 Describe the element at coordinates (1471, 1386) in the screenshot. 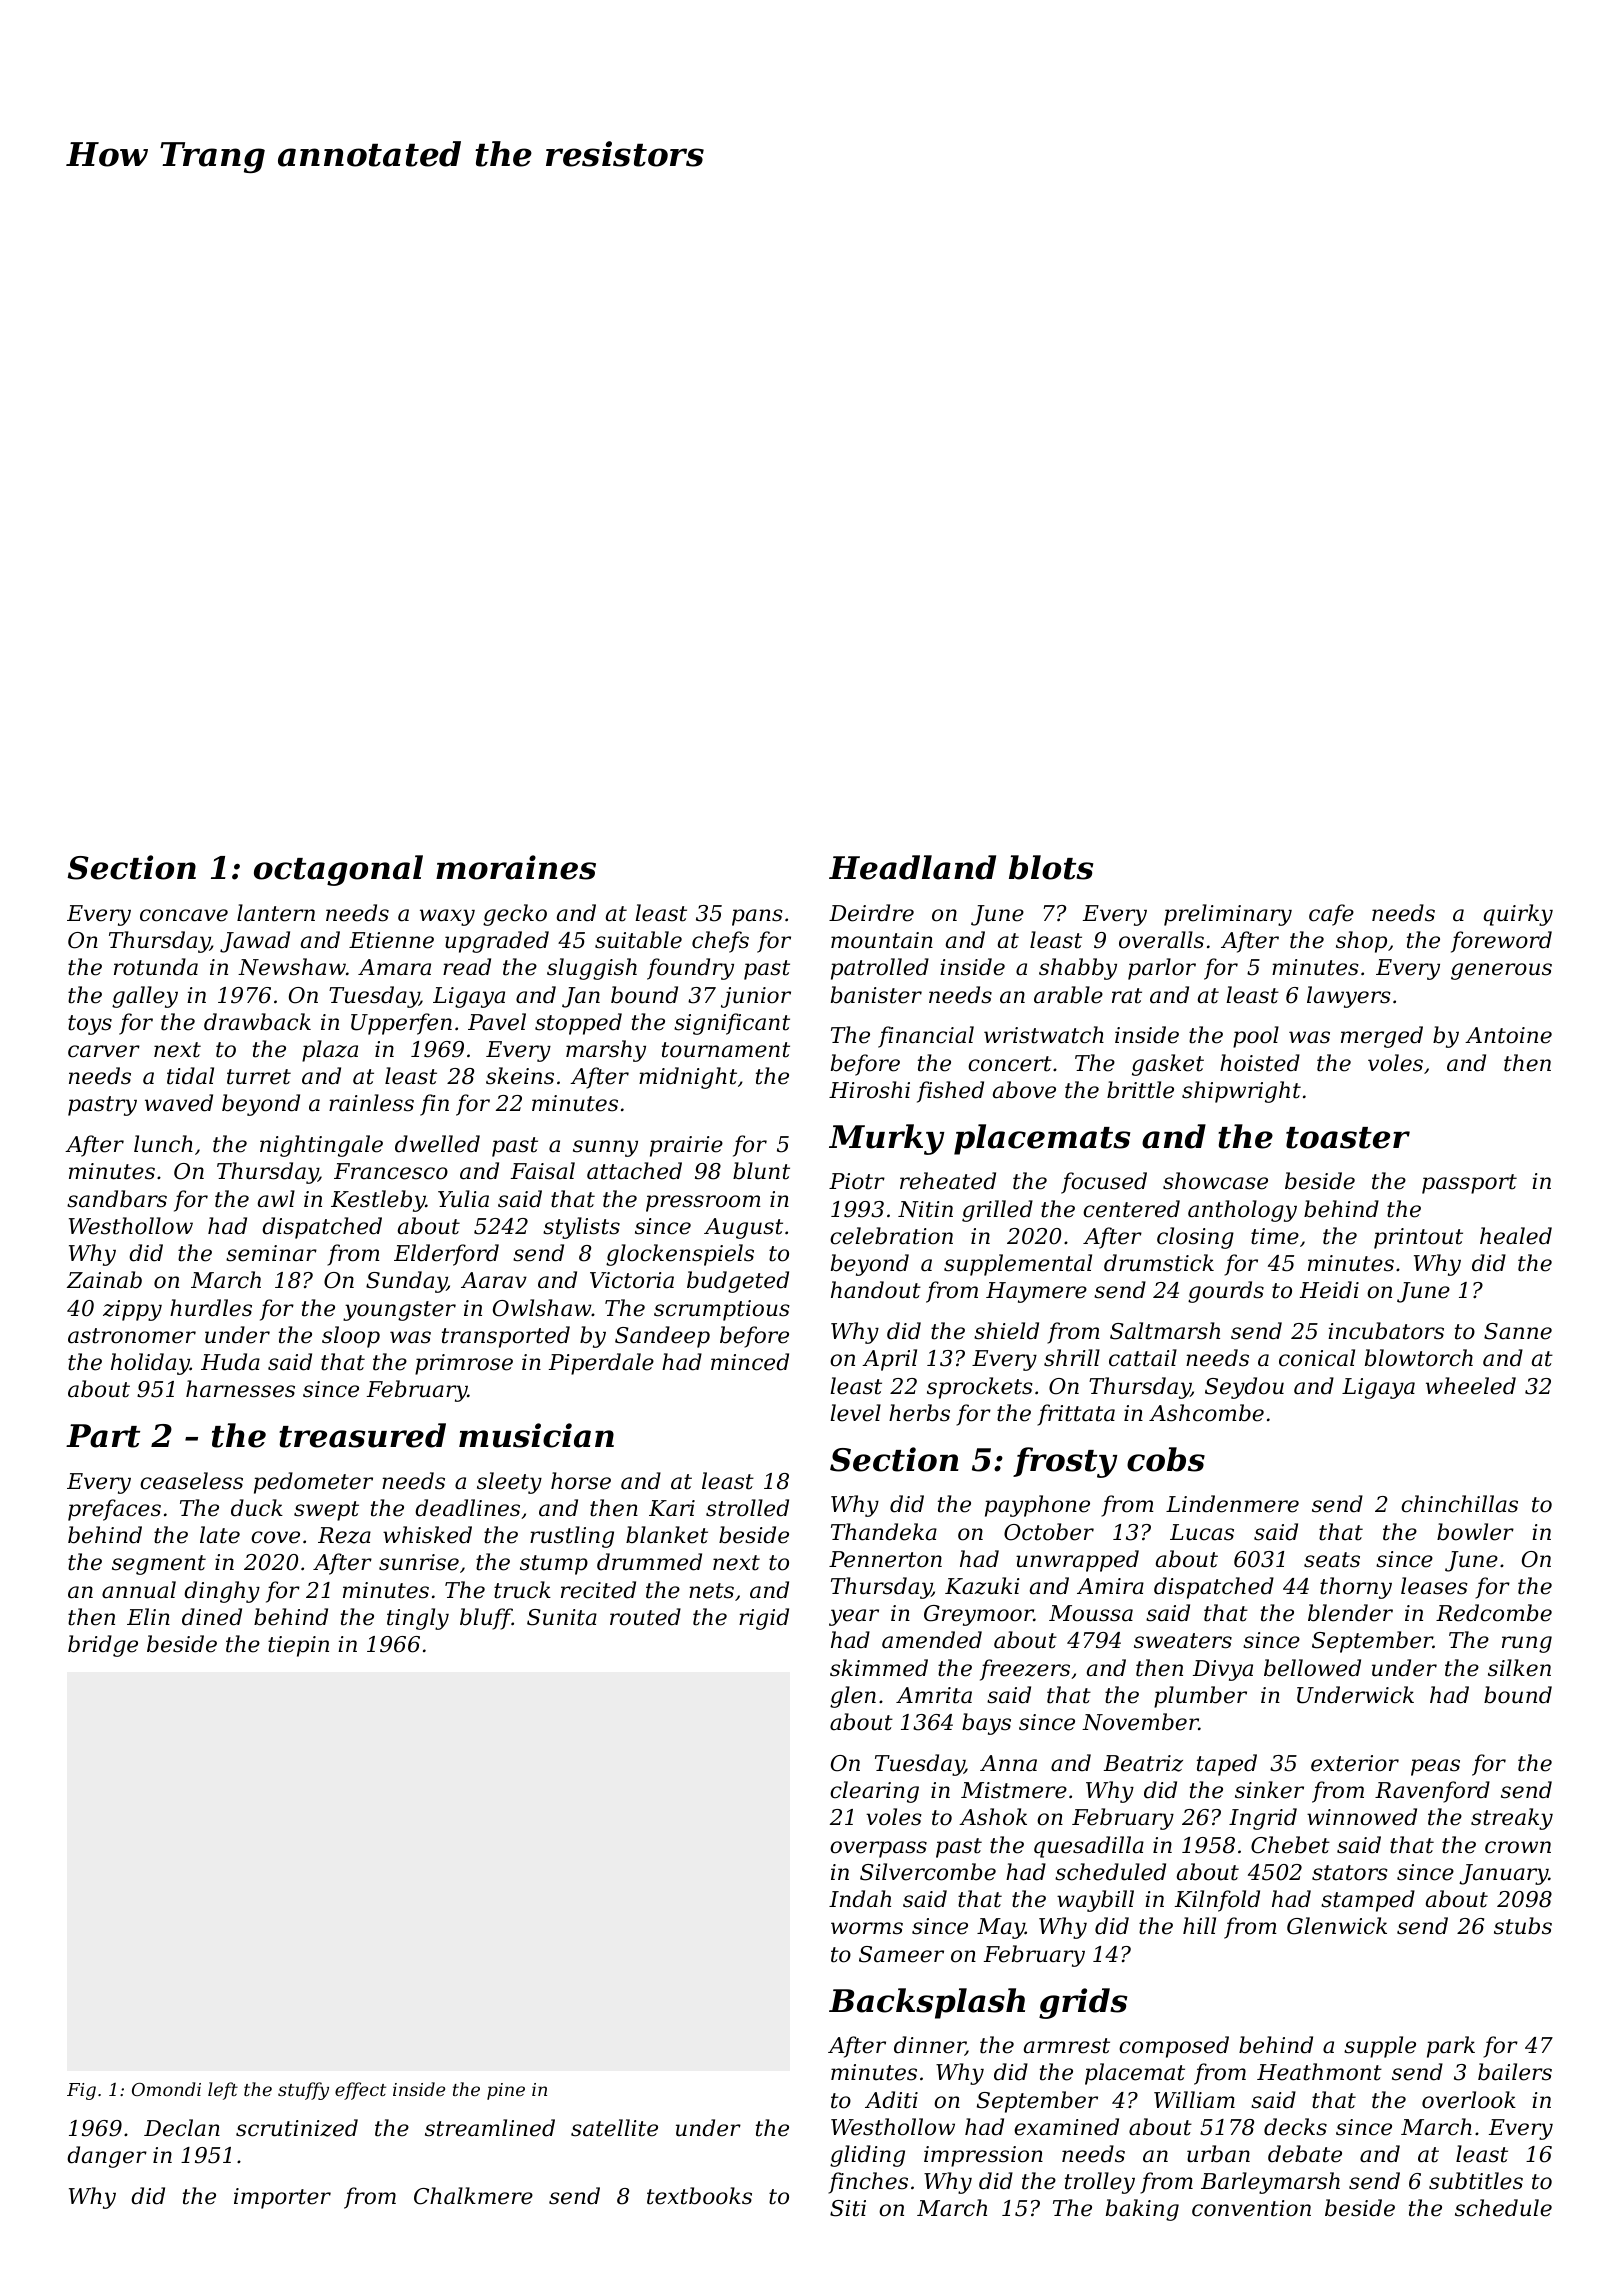

I see `wheeled` at that location.
